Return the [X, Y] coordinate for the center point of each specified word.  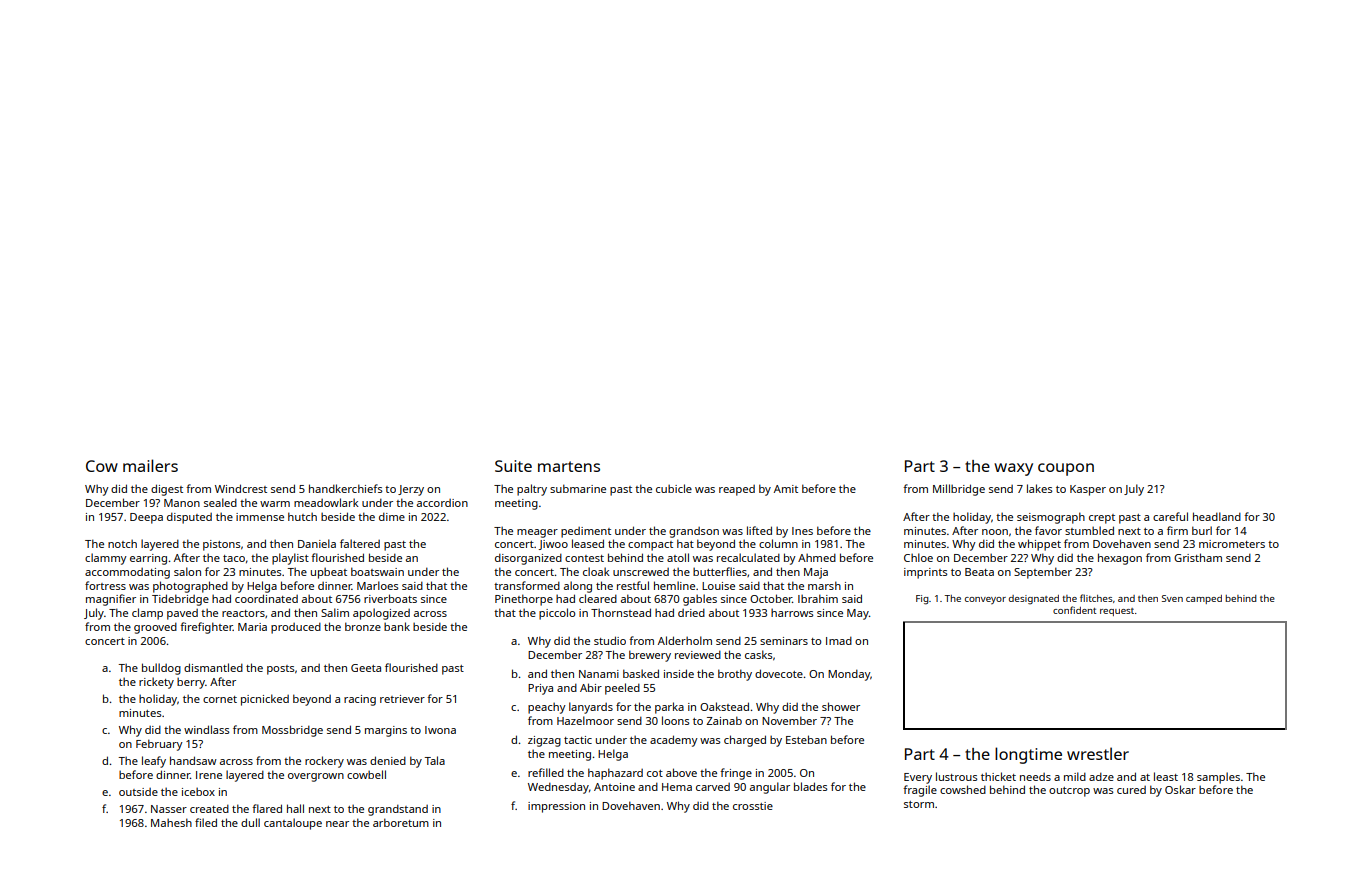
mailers [150, 465]
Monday [849, 675]
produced [296, 628]
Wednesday [558, 788]
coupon [1066, 469]
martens [569, 466]
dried [691, 612]
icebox [198, 791]
